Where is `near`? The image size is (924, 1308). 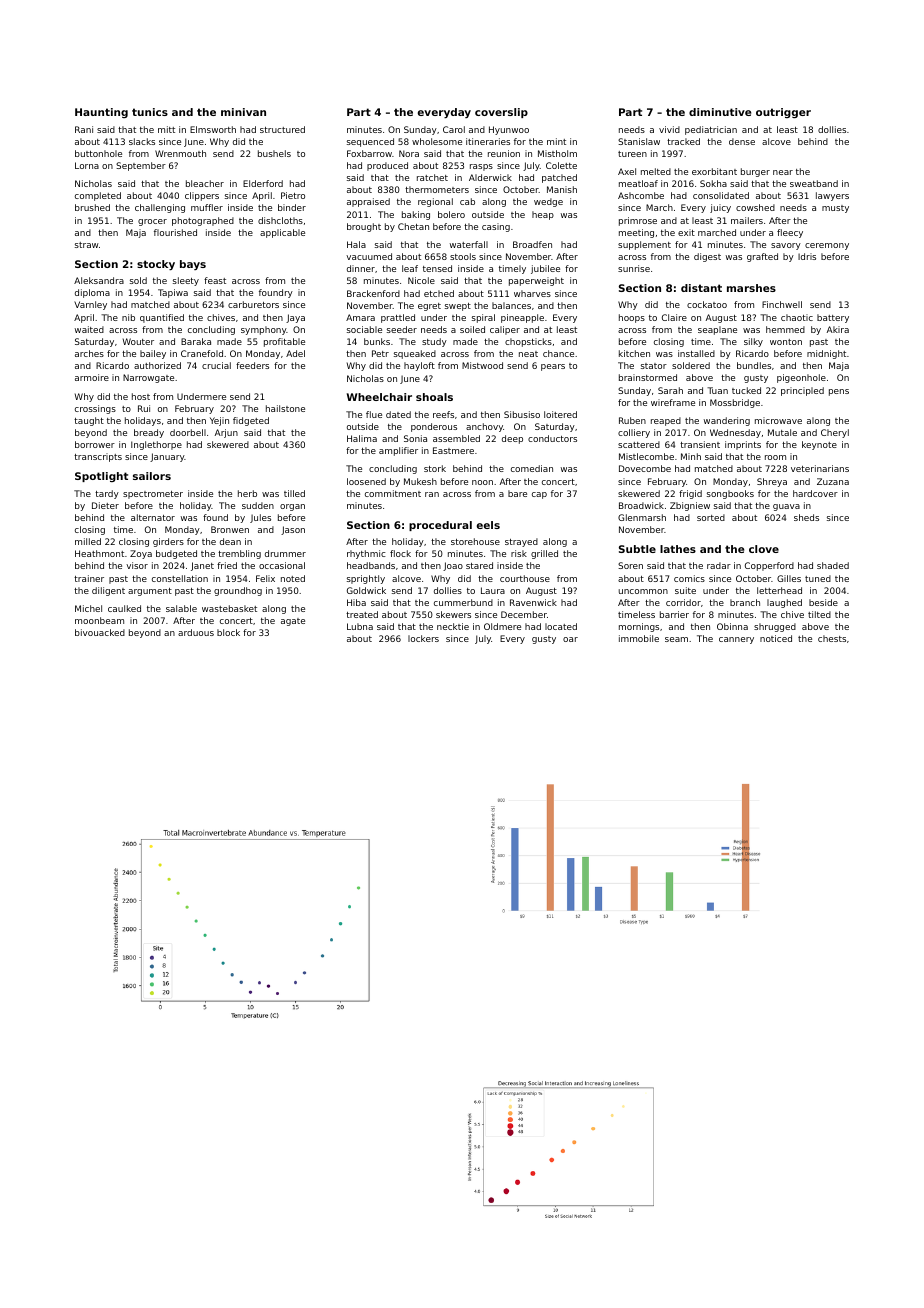
near is located at coordinates (783, 172).
